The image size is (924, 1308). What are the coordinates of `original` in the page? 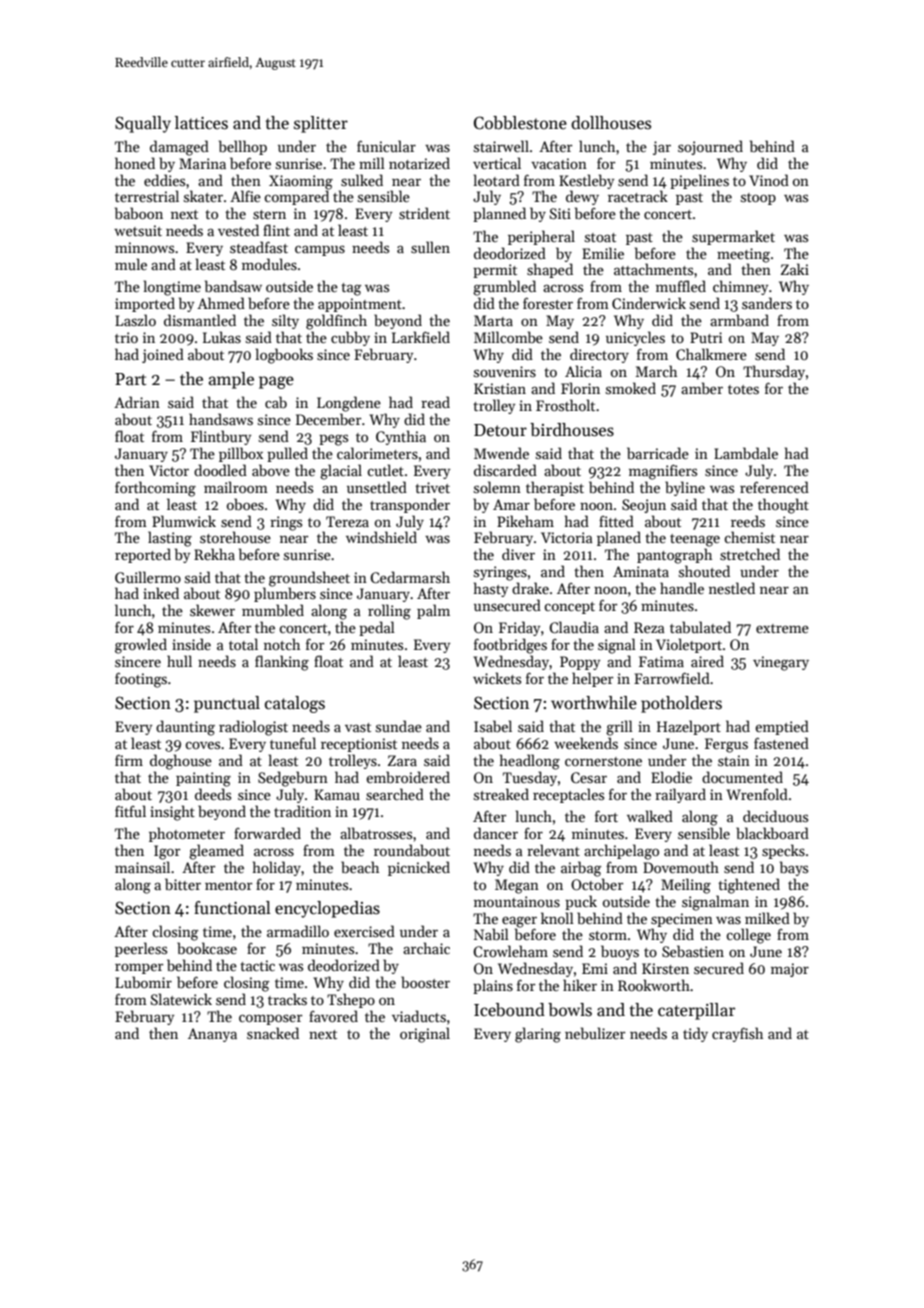 It's located at (425, 1035).
